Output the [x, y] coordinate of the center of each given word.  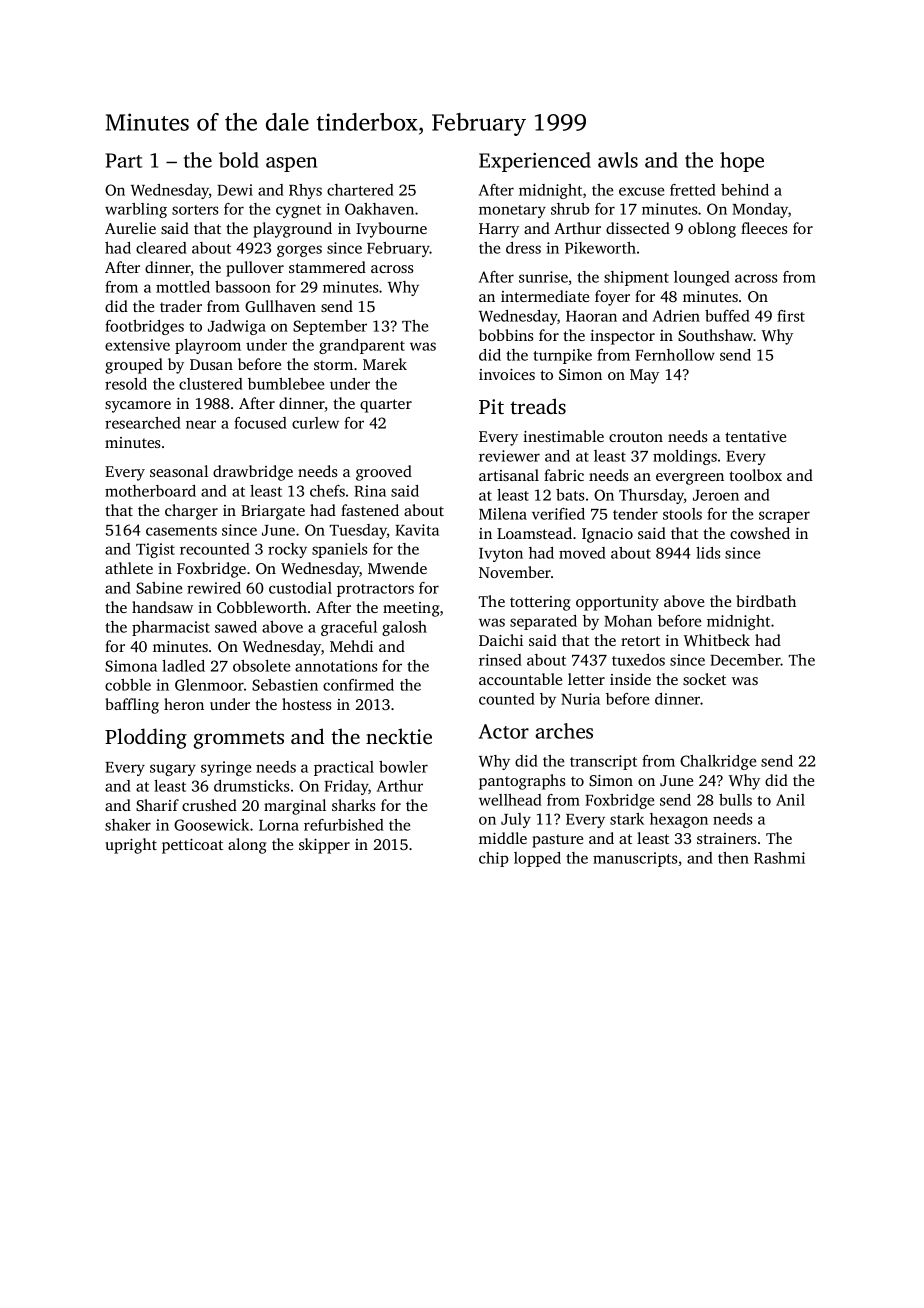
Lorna [279, 825]
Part [124, 160]
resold [126, 384]
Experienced [535, 162]
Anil [790, 800]
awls [618, 160]
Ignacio [607, 535]
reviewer [509, 456]
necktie [399, 736]
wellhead [510, 800]
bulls [735, 800]
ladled [183, 666]
